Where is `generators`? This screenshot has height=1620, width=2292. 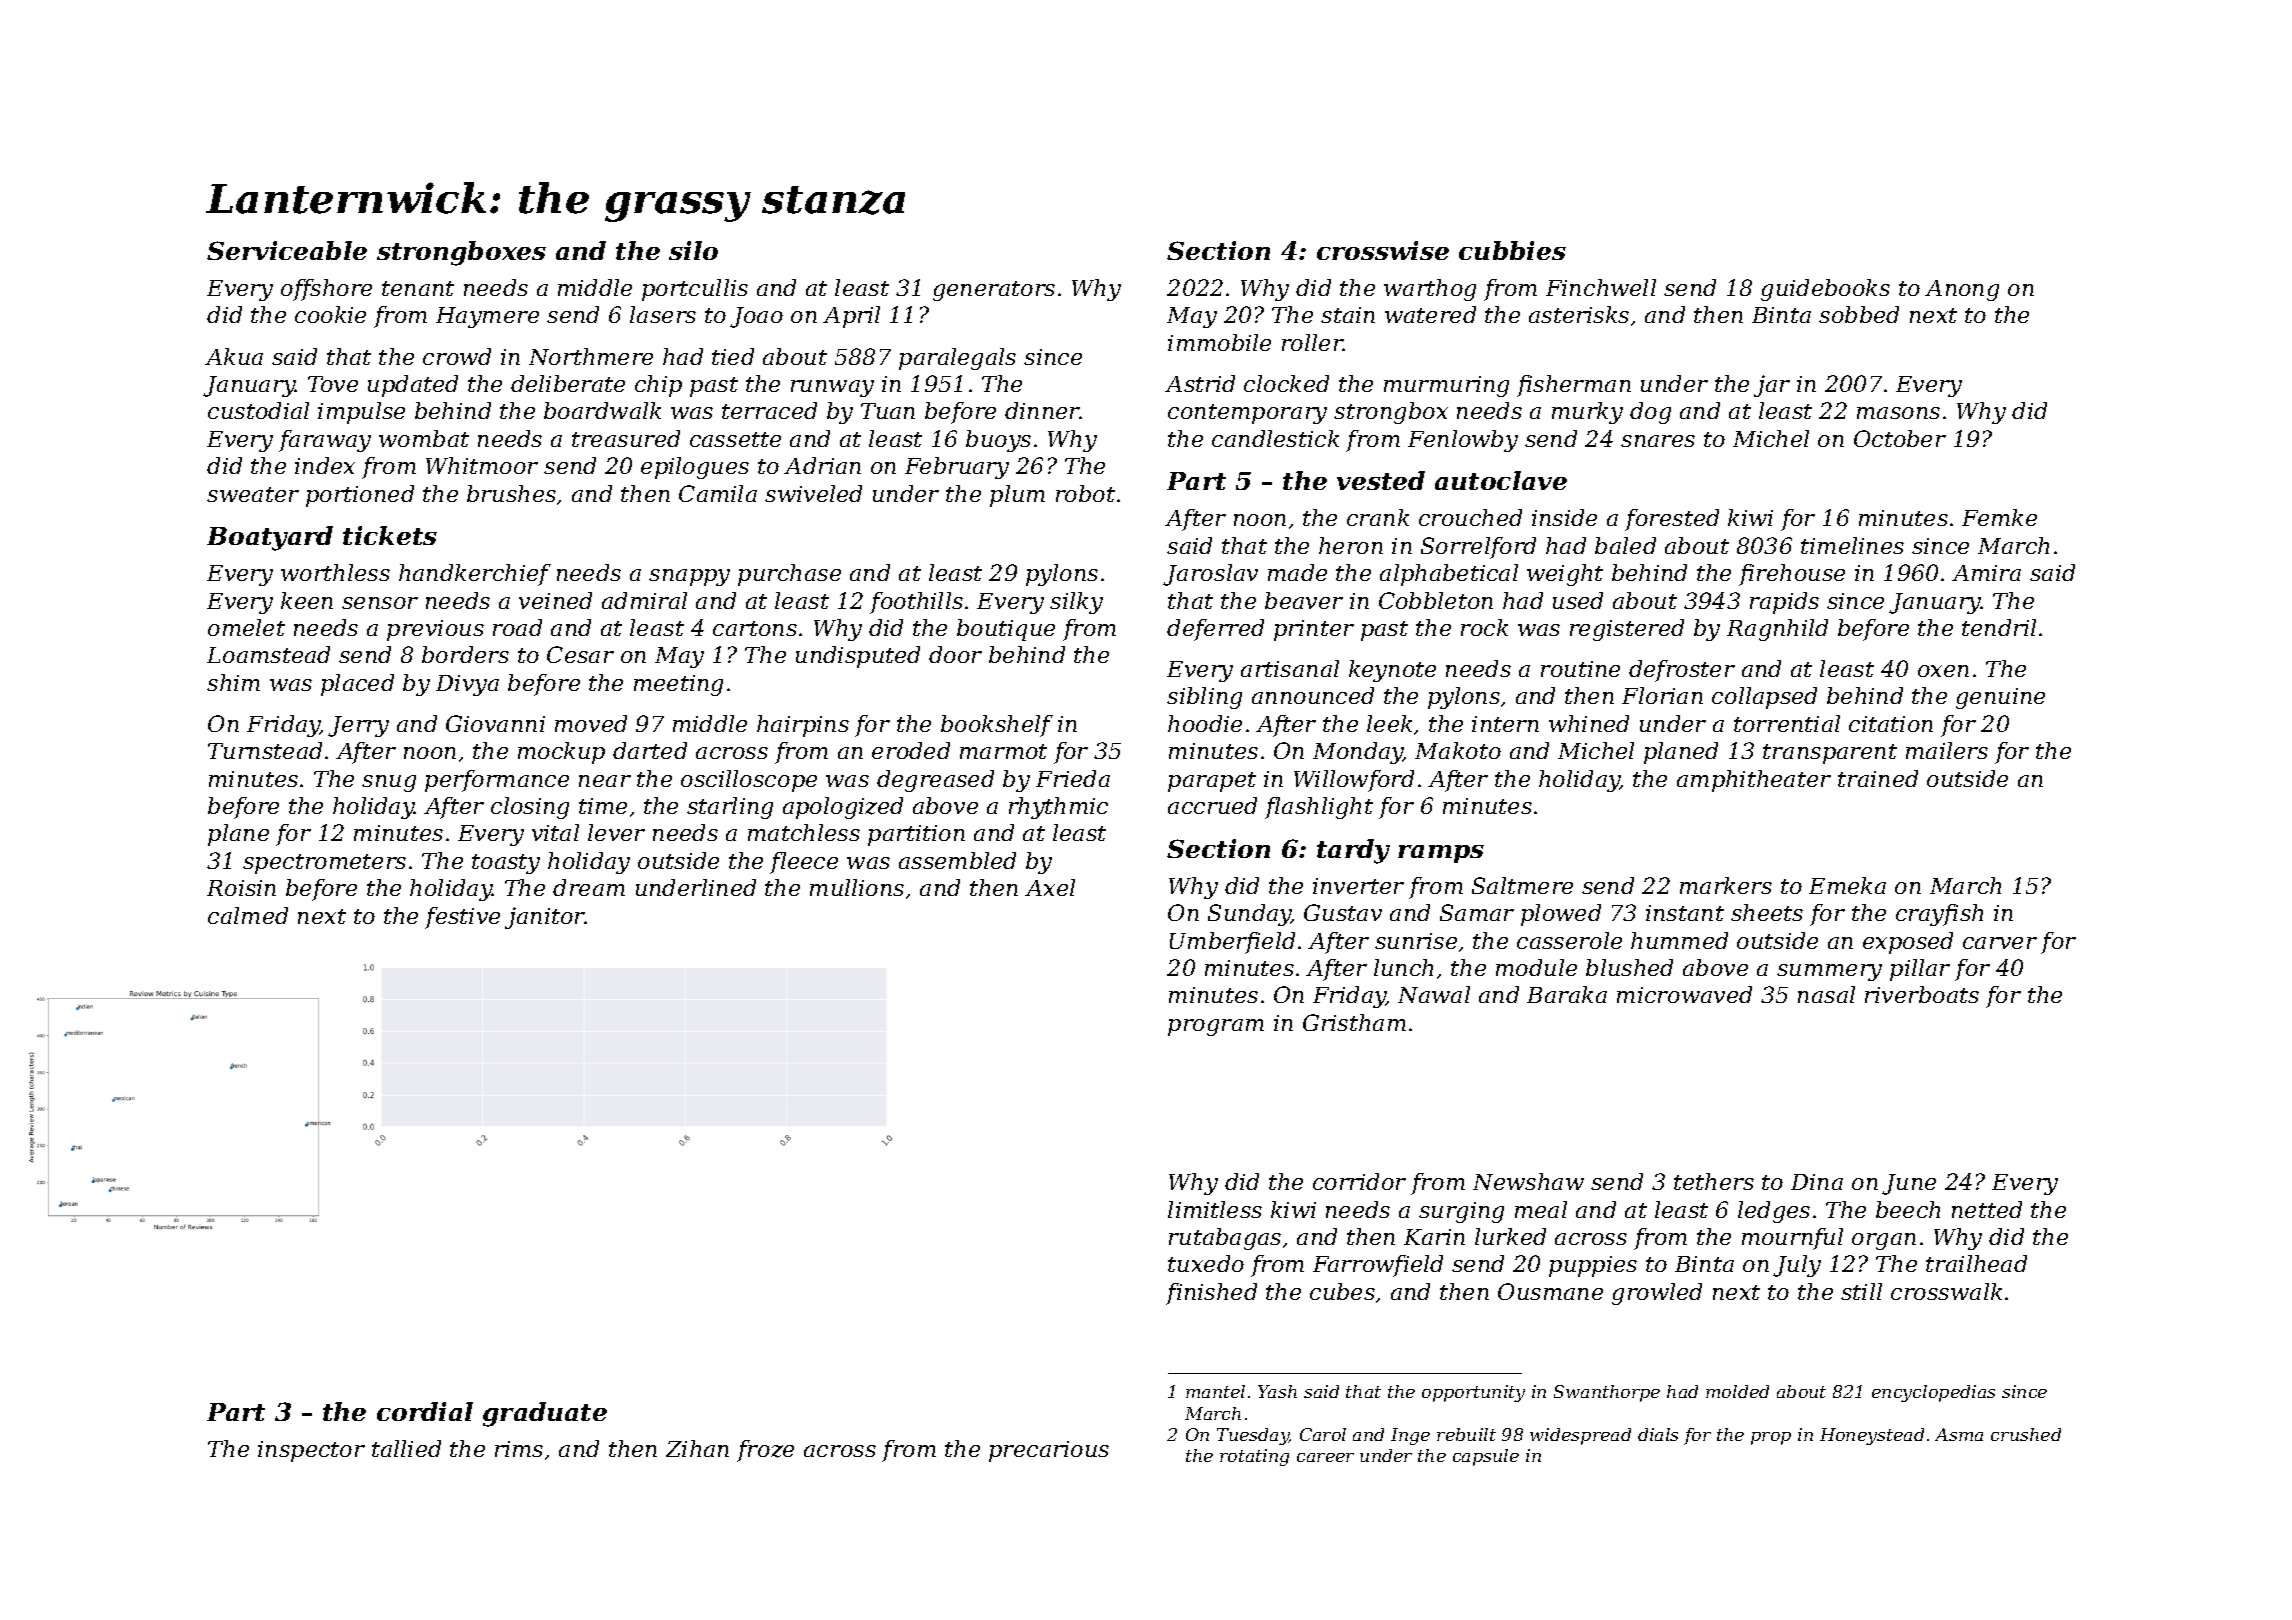
generators is located at coordinates (994, 291).
